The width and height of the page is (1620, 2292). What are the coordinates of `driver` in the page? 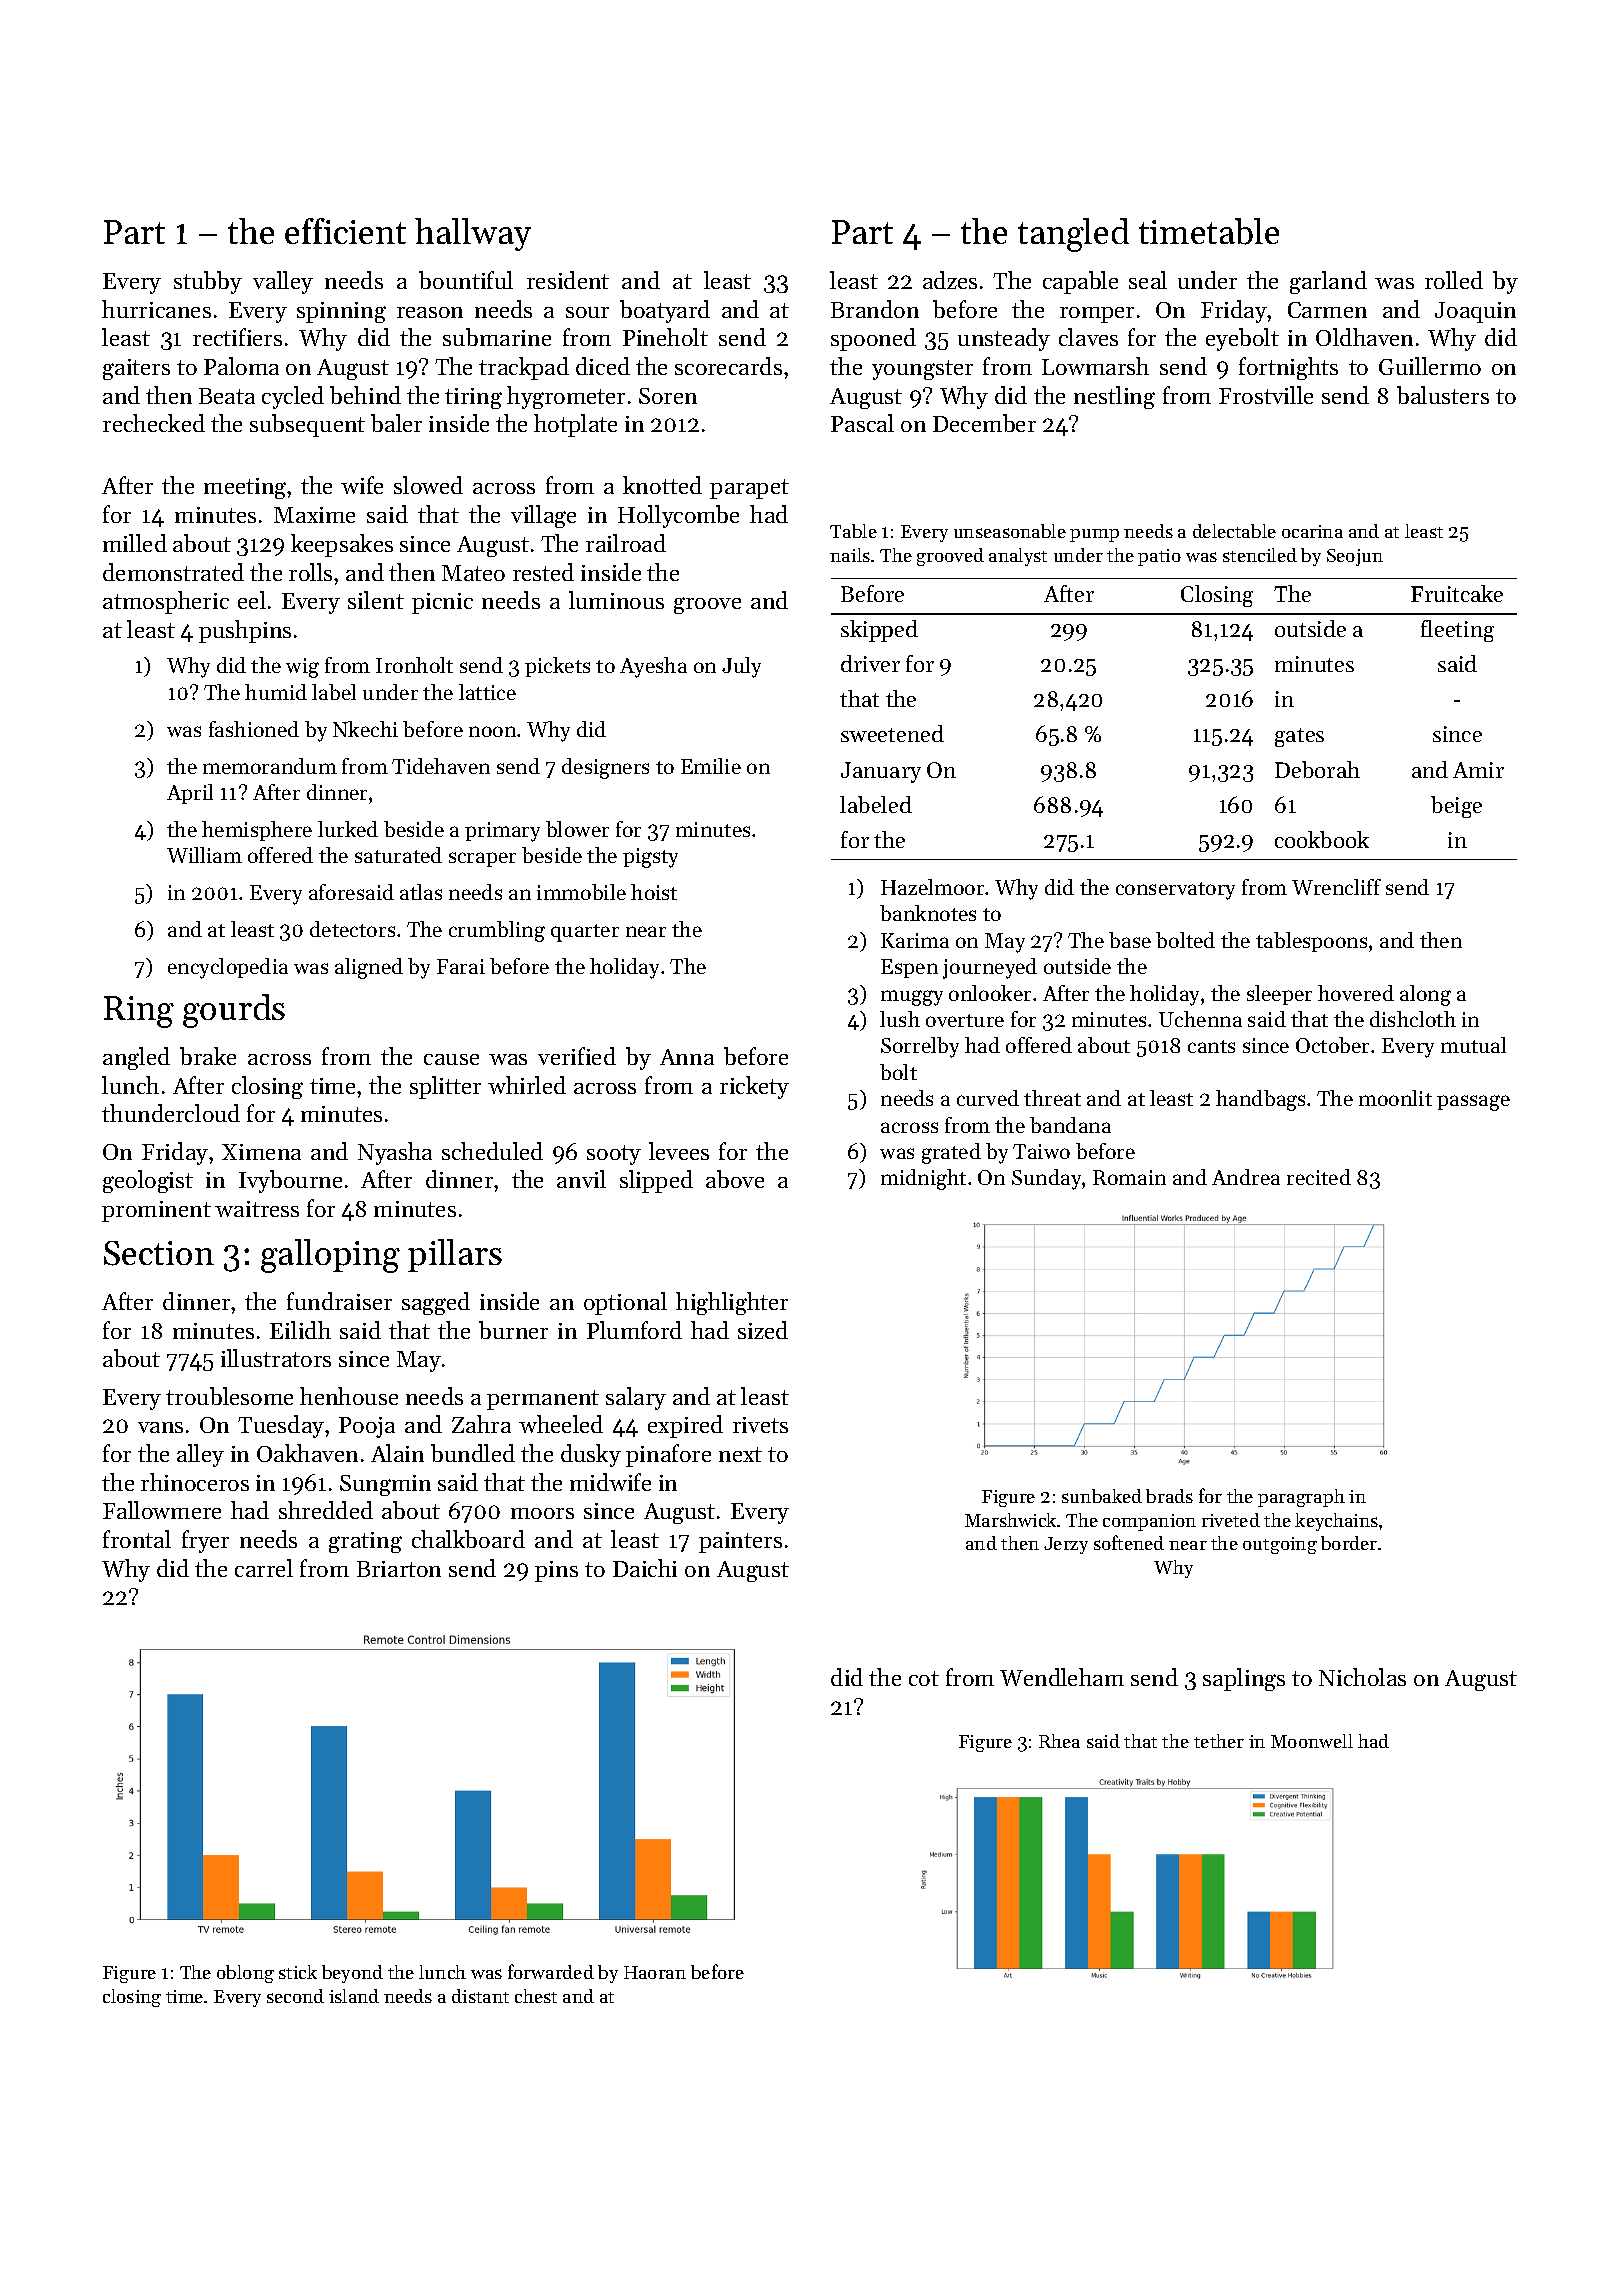 It's located at (870, 663).
